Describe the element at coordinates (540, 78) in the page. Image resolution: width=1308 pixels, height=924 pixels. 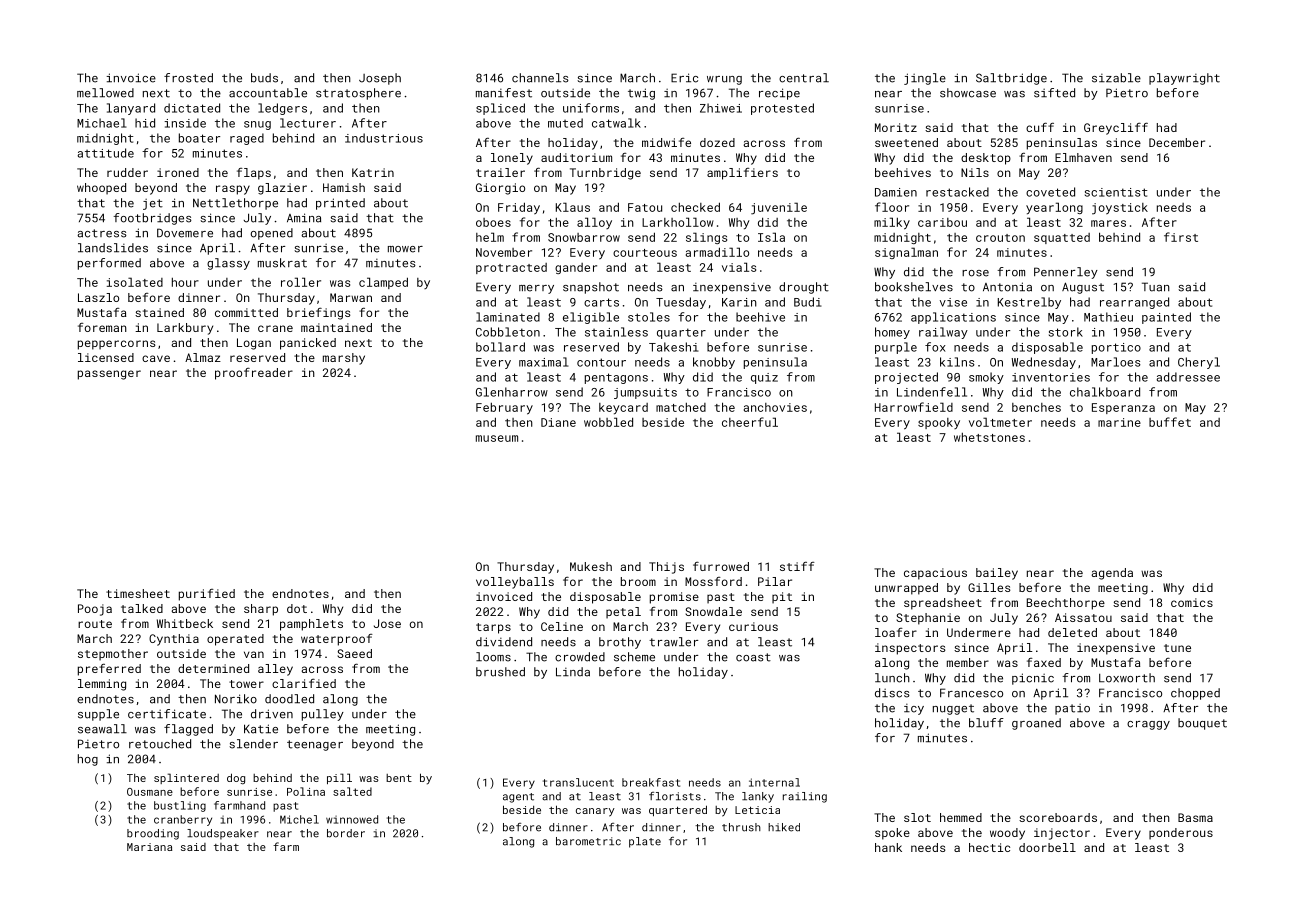
I see `channels` at that location.
